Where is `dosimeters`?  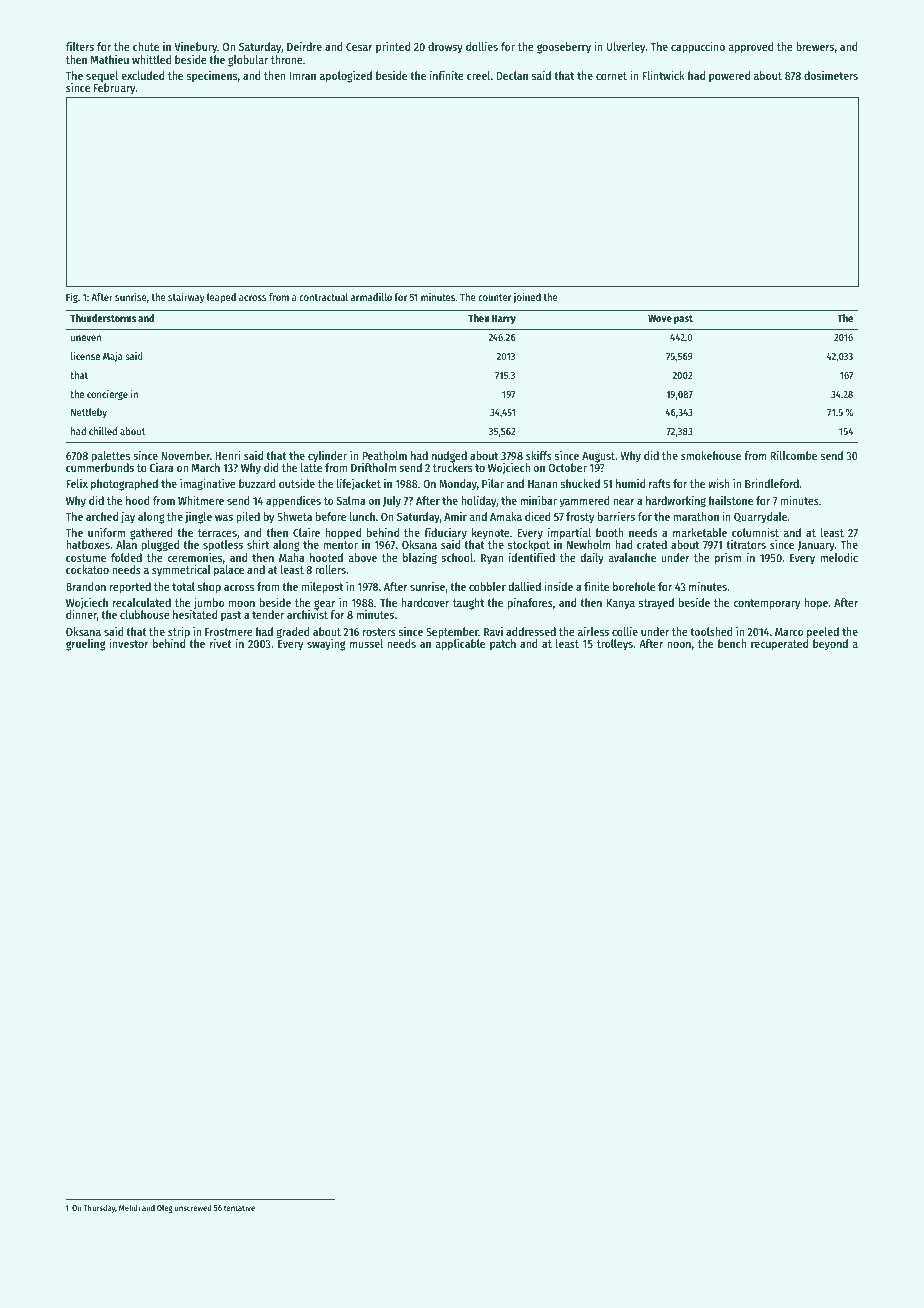
dosimeters is located at coordinates (831, 75).
